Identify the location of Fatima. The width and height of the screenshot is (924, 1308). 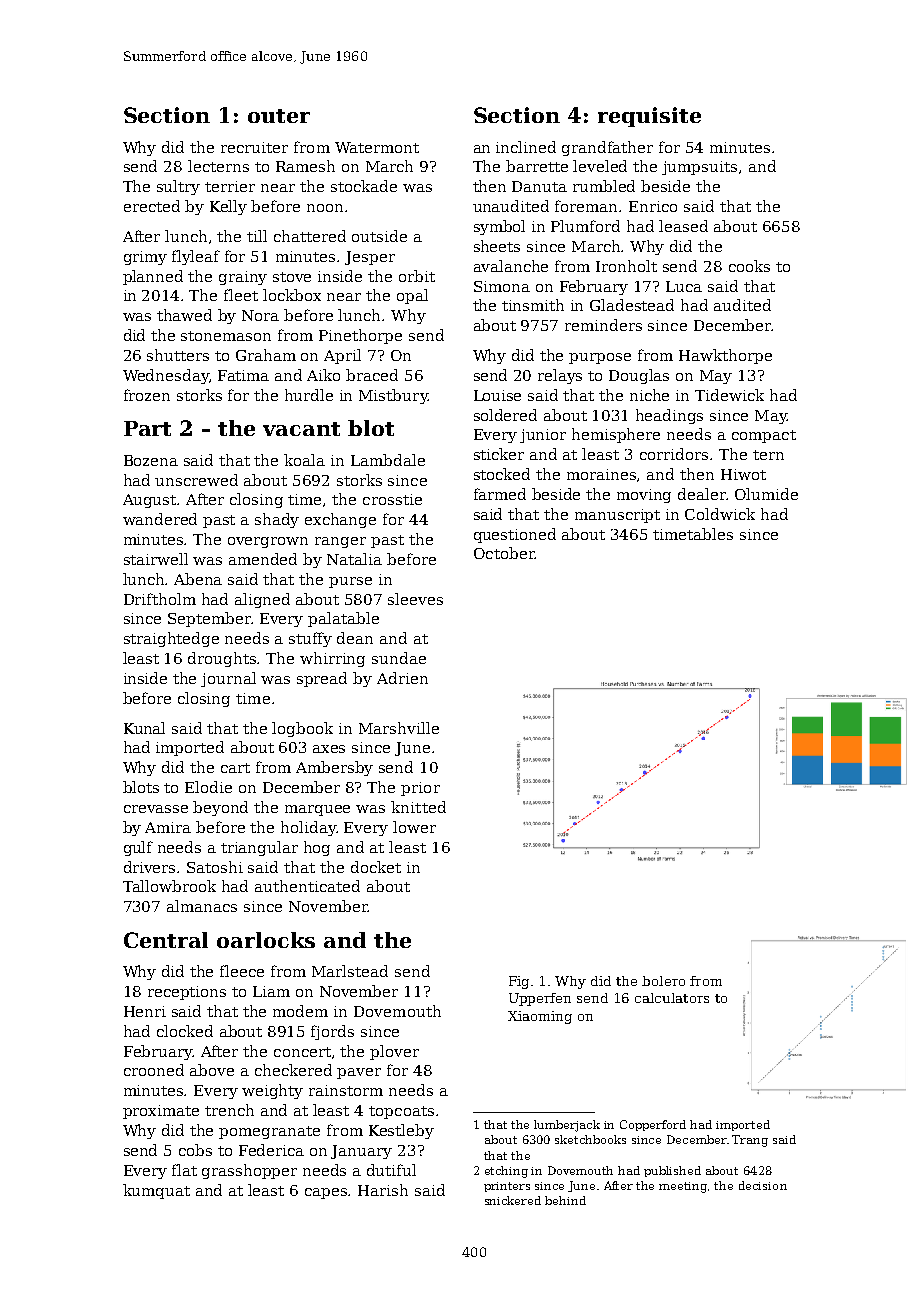
(243, 375).
